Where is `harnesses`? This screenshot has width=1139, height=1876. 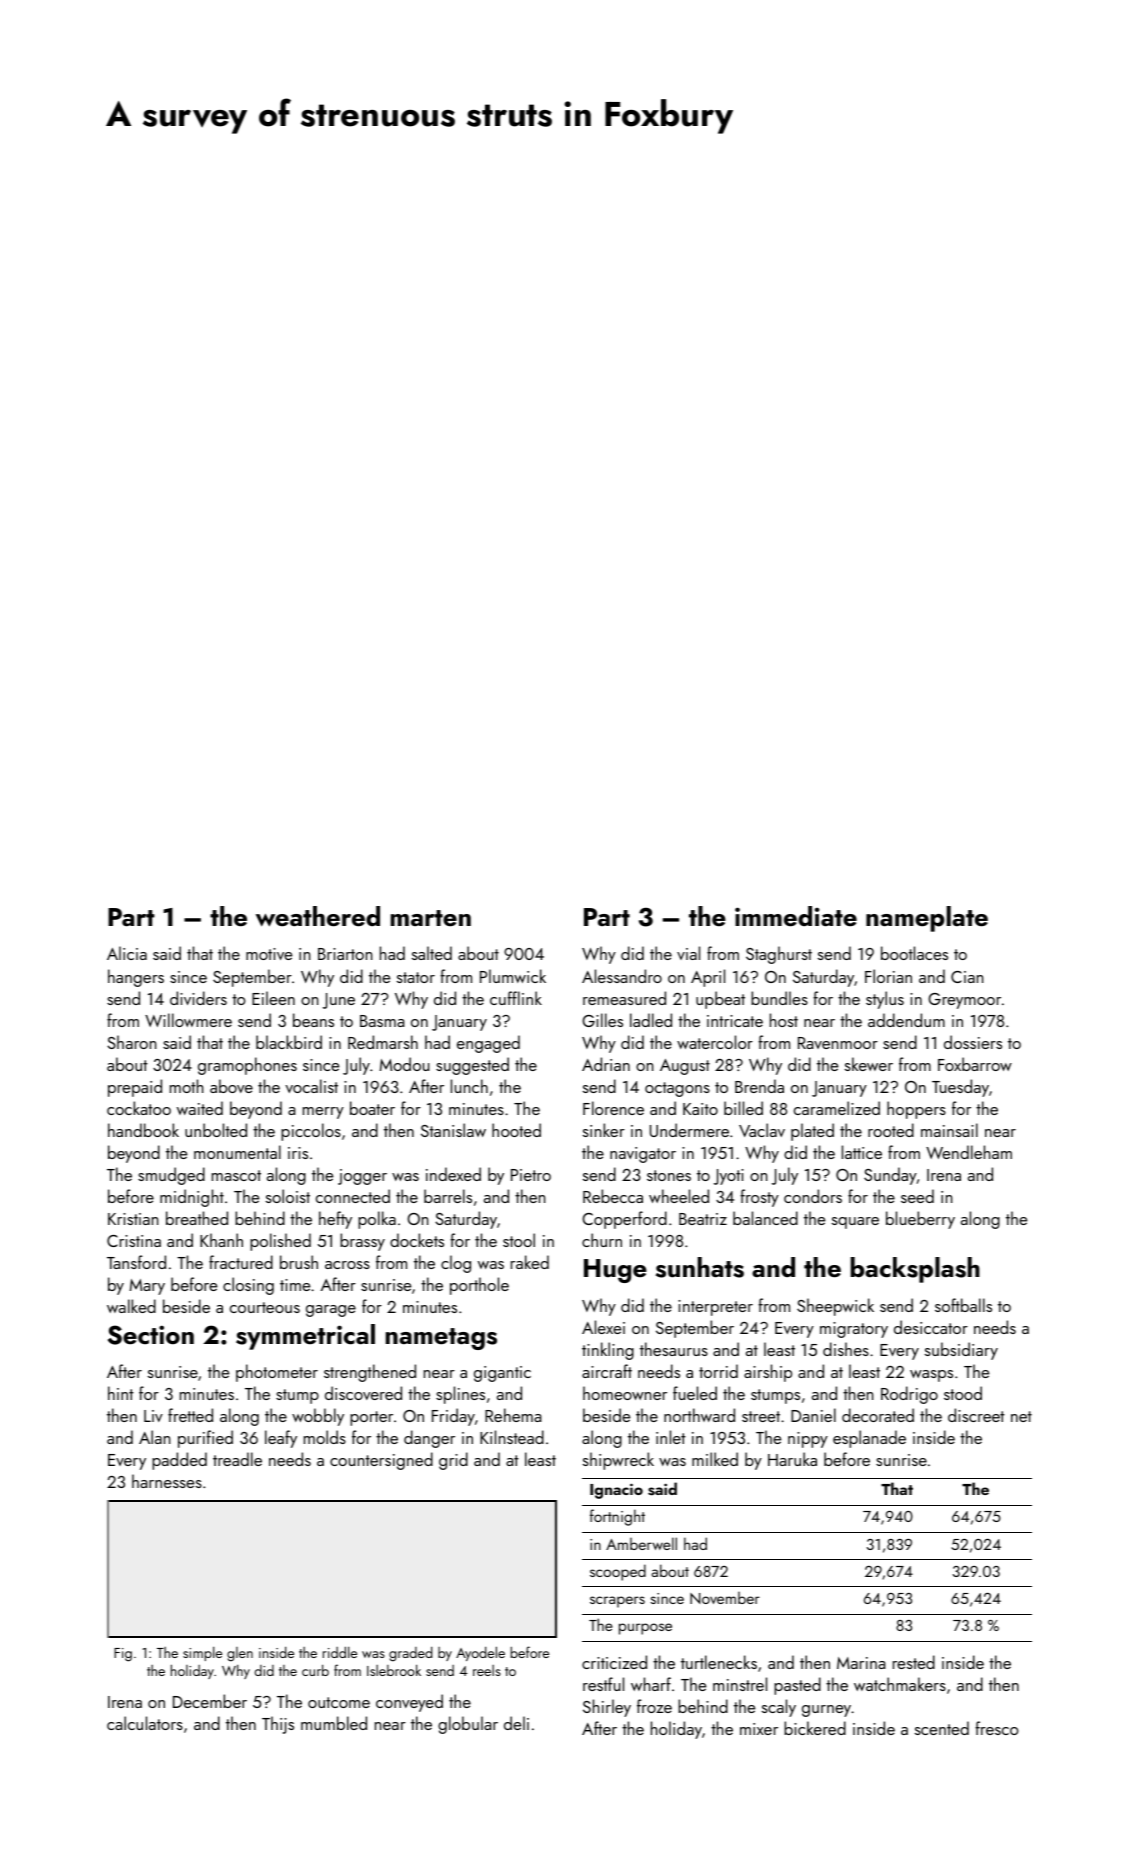 harnesses is located at coordinates (167, 1481).
